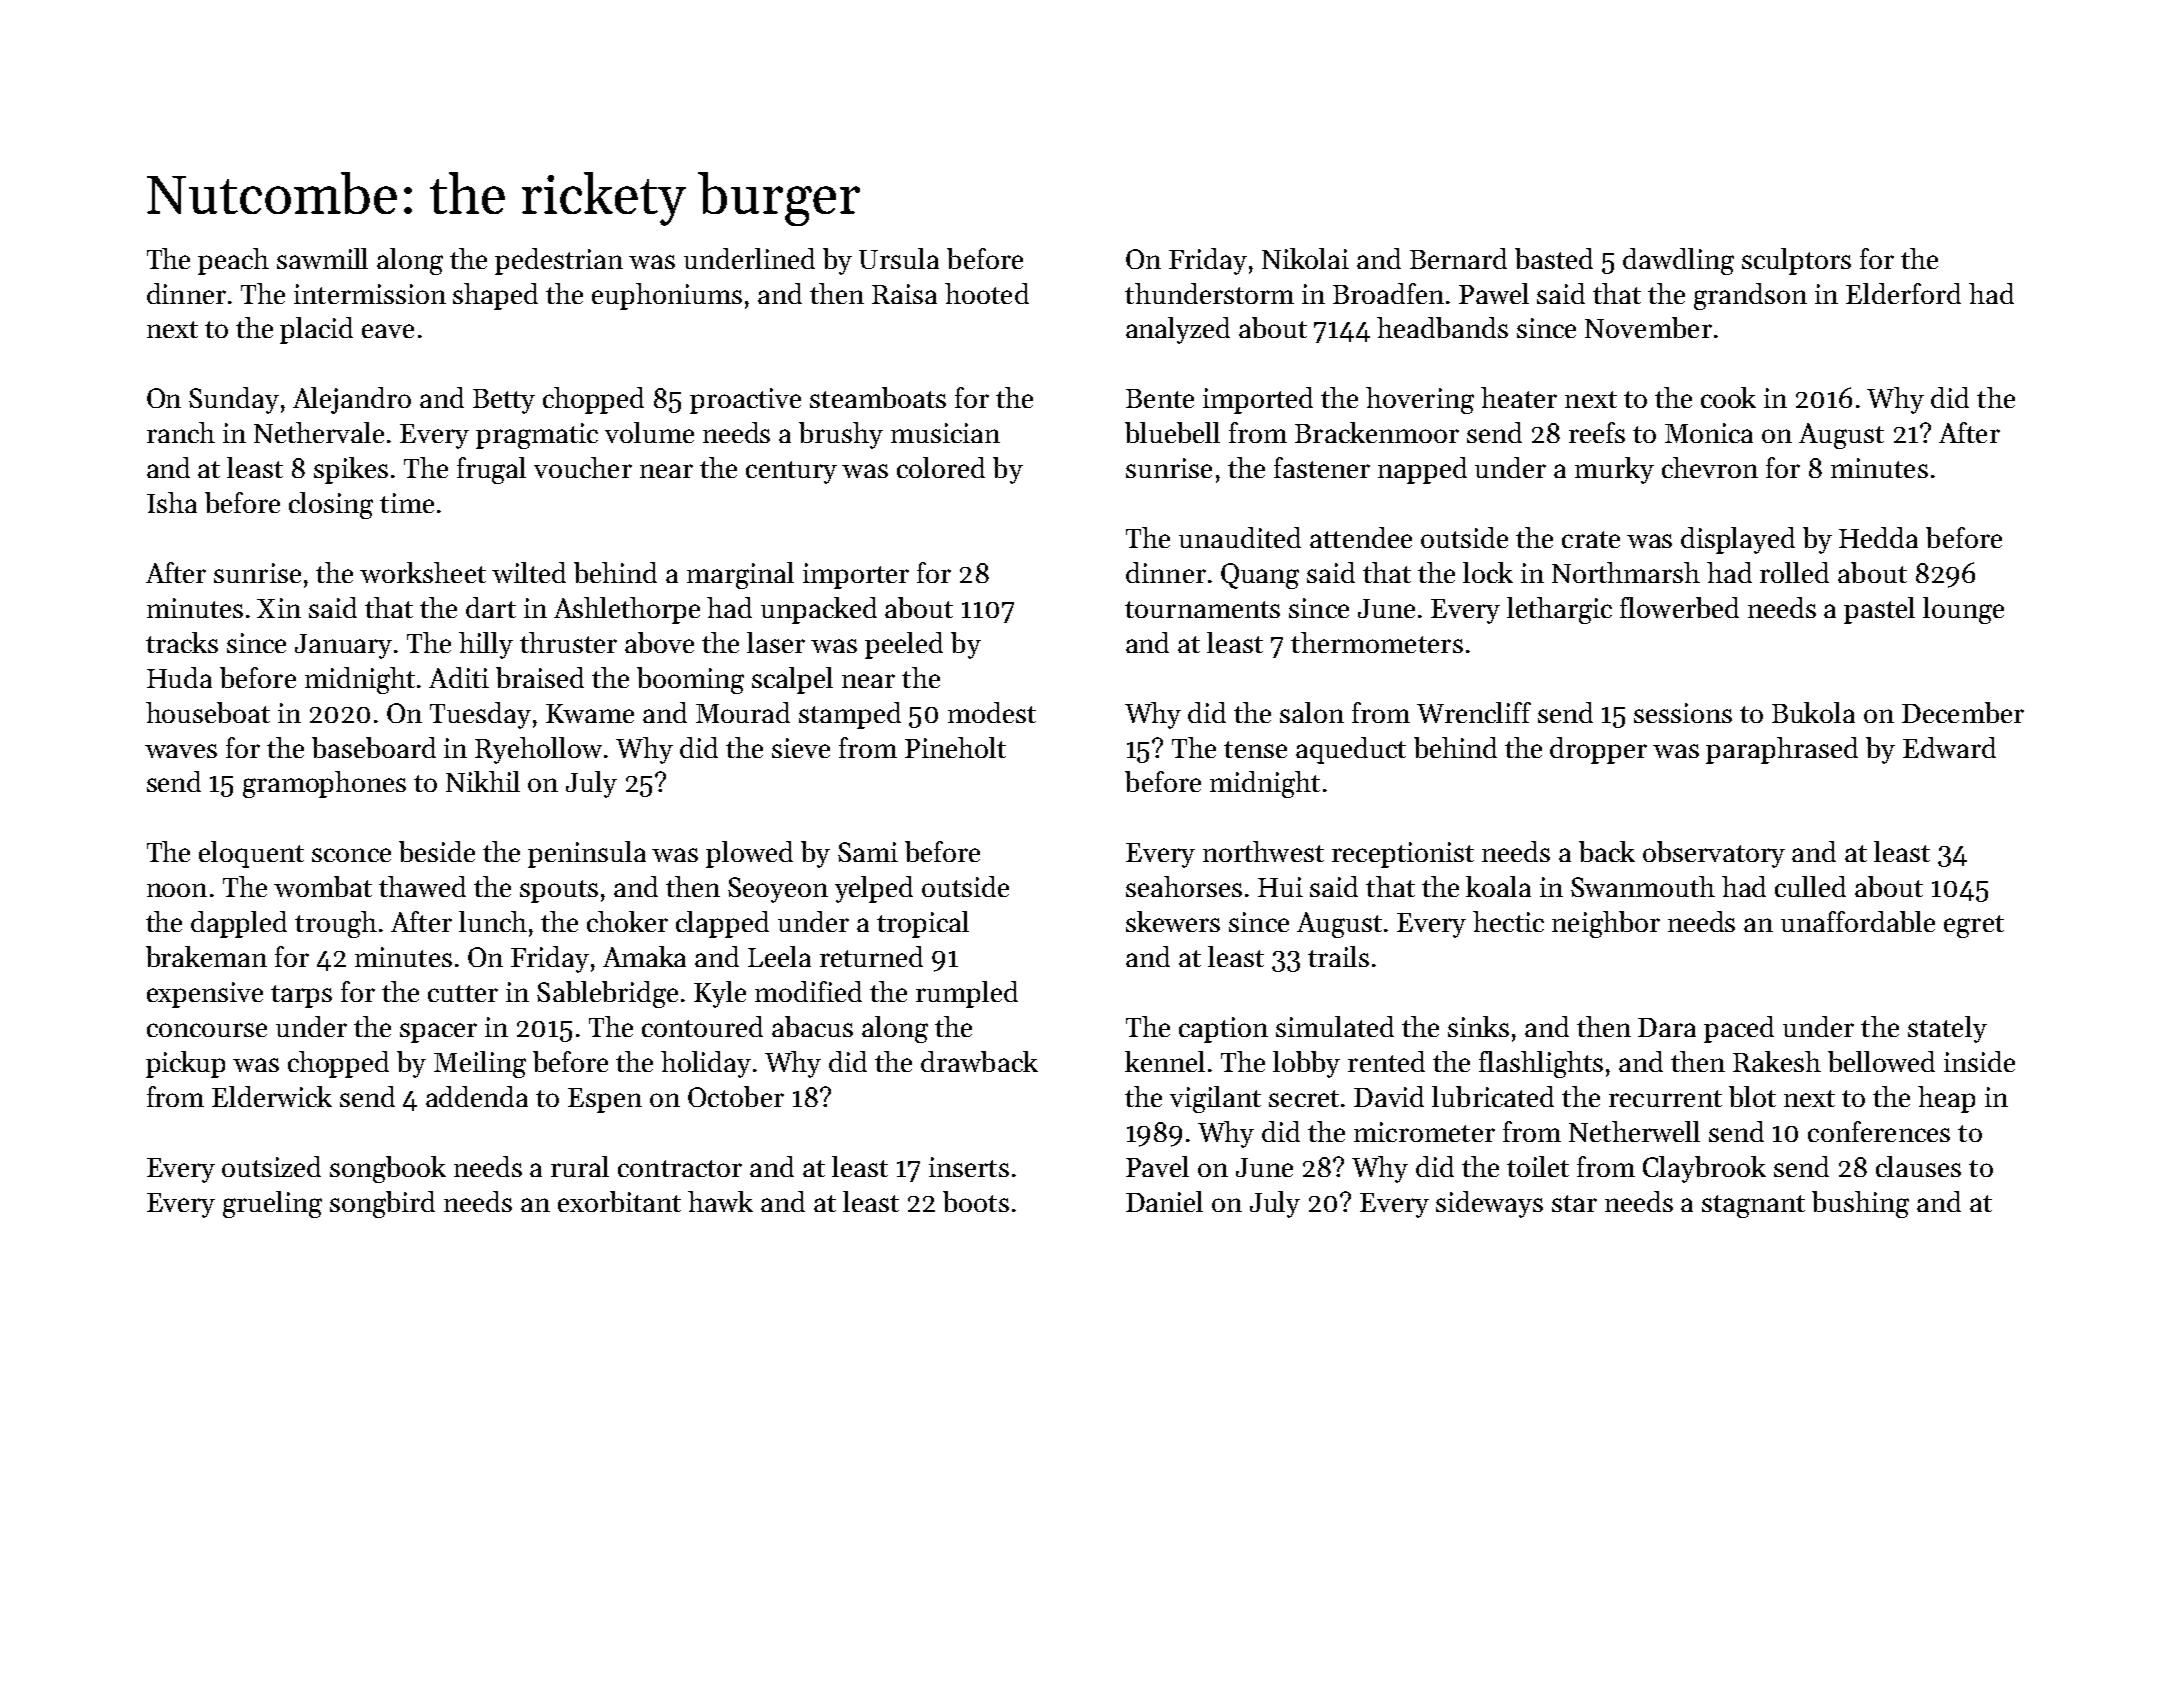  I want to click on brakeman, so click(206, 956).
